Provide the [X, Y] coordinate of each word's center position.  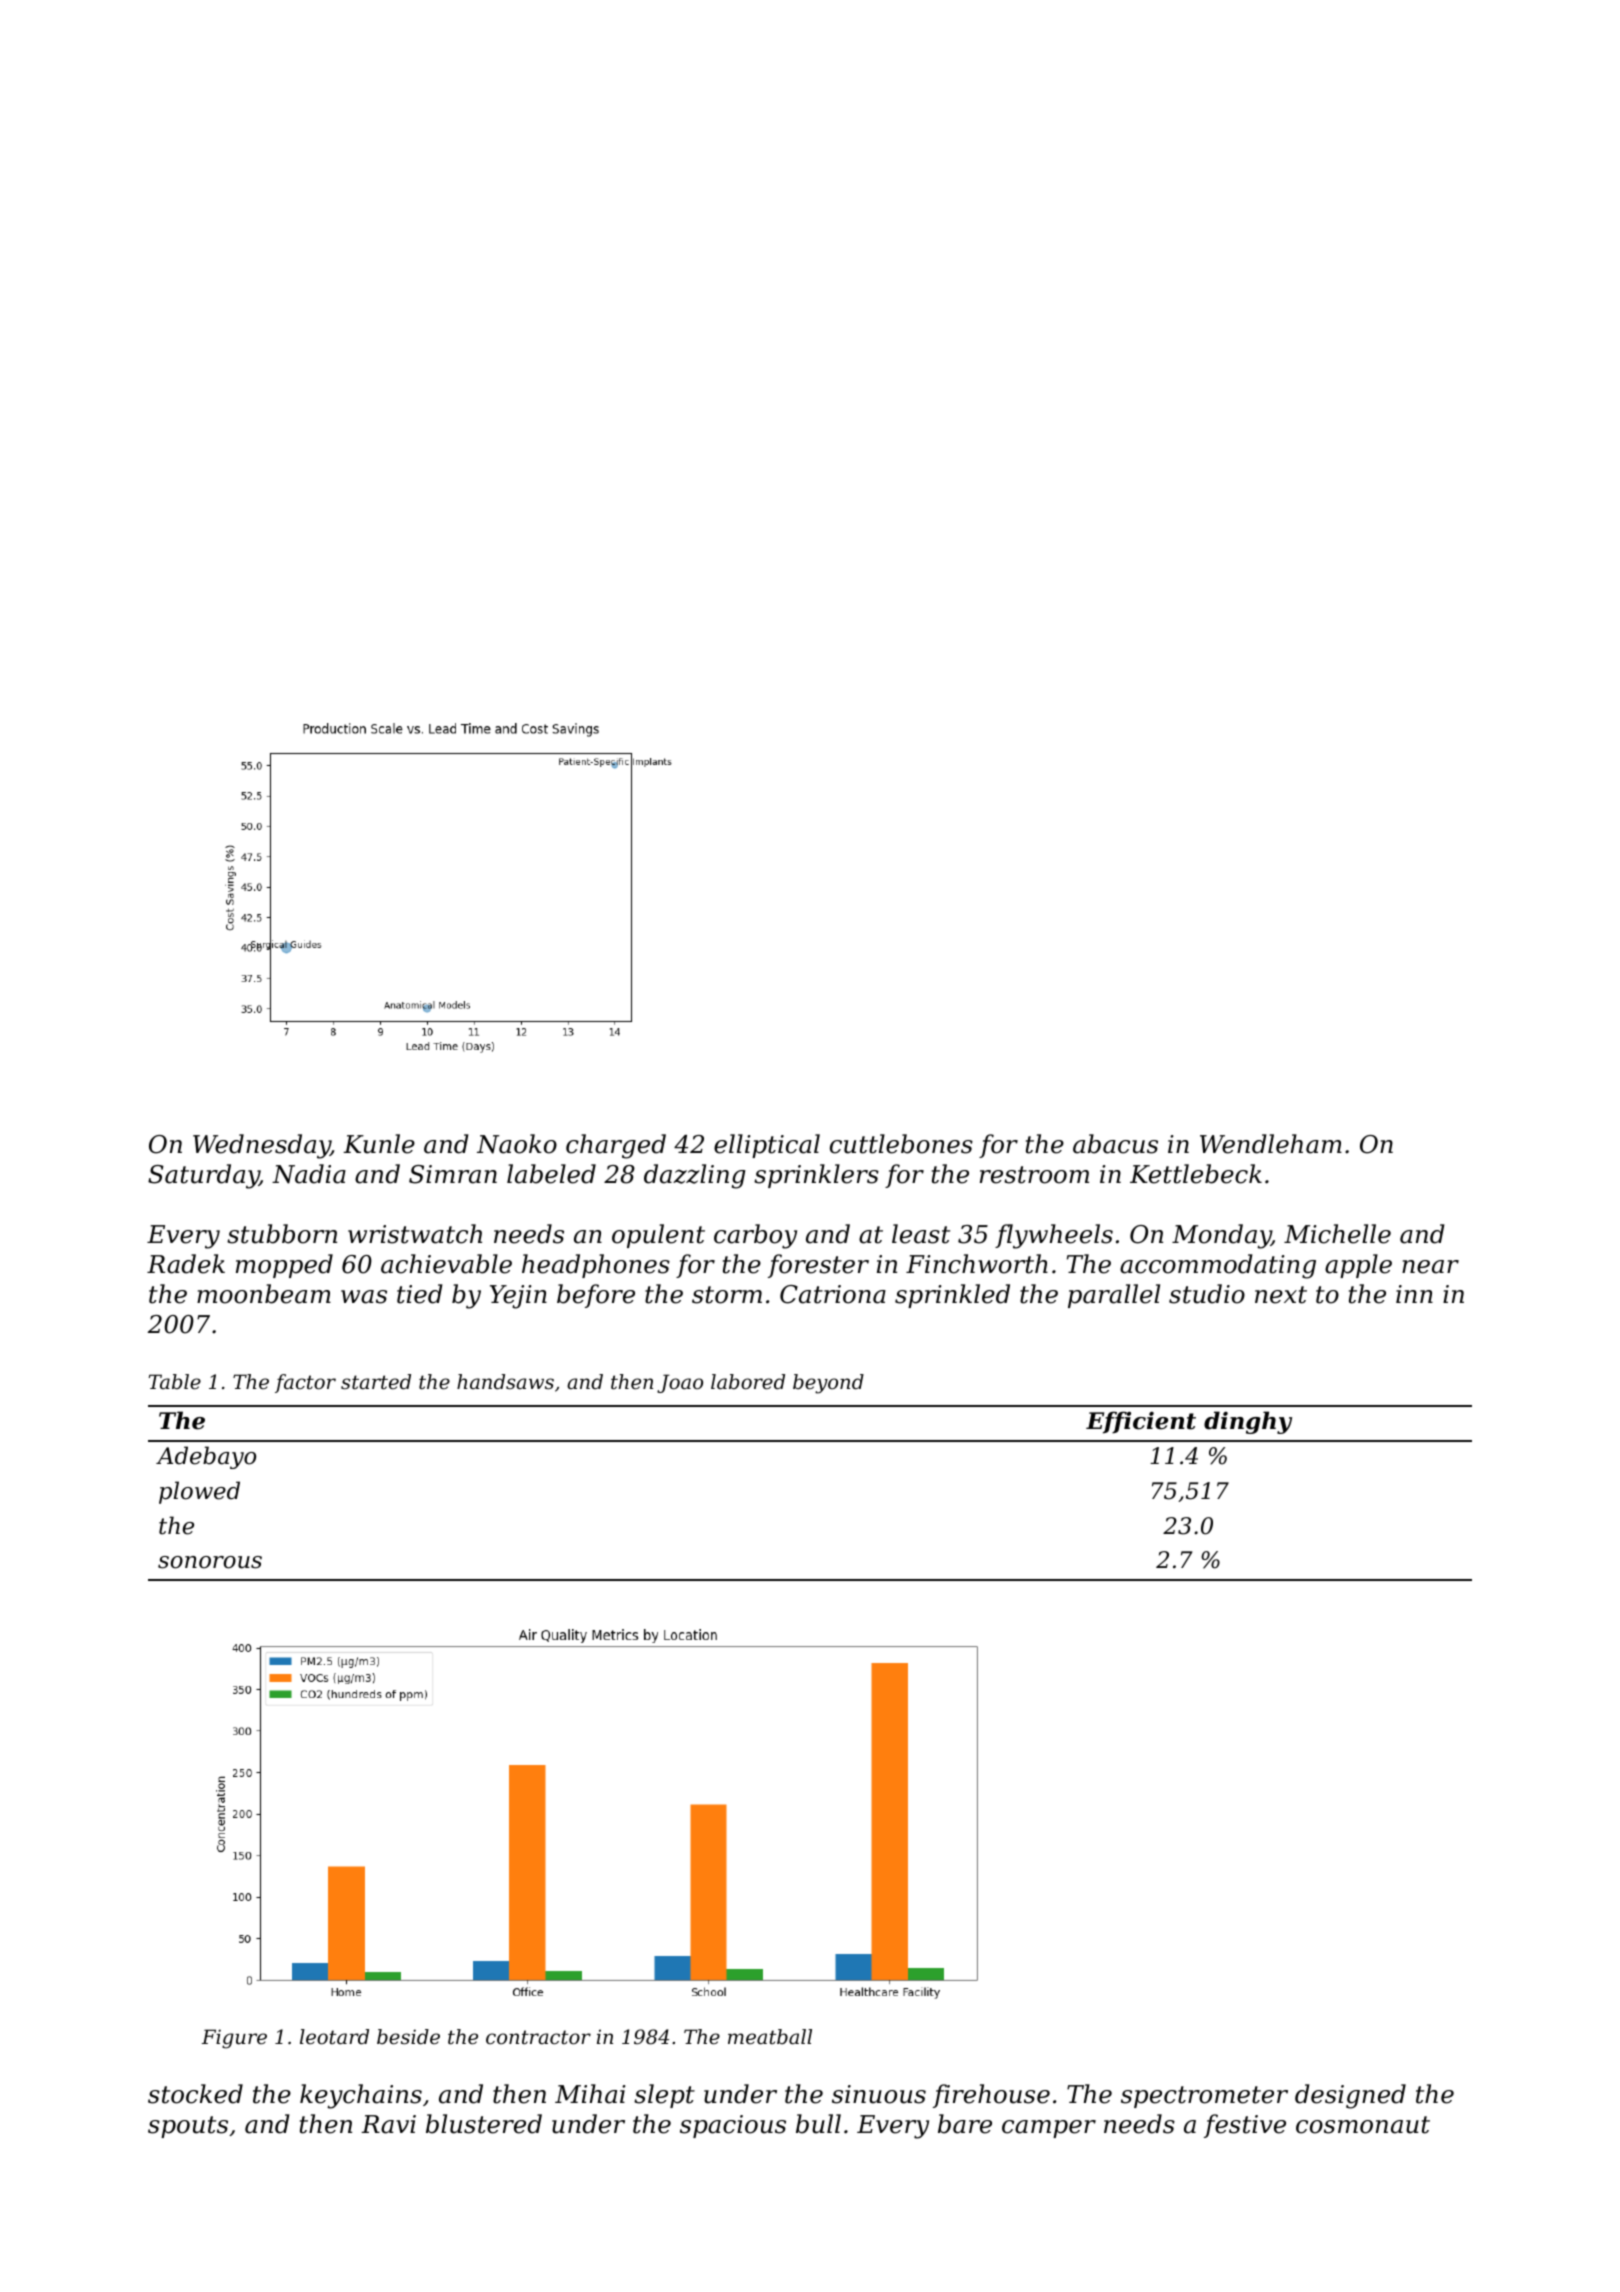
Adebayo [206, 1457]
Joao [680, 1383]
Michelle [1337, 1234]
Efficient [1141, 1422]
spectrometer [1204, 2097]
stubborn [282, 1234]
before [596, 1296]
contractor [538, 2037]
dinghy [1248, 1422]
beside [408, 2037]
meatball [770, 2037]
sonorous [210, 1562]
